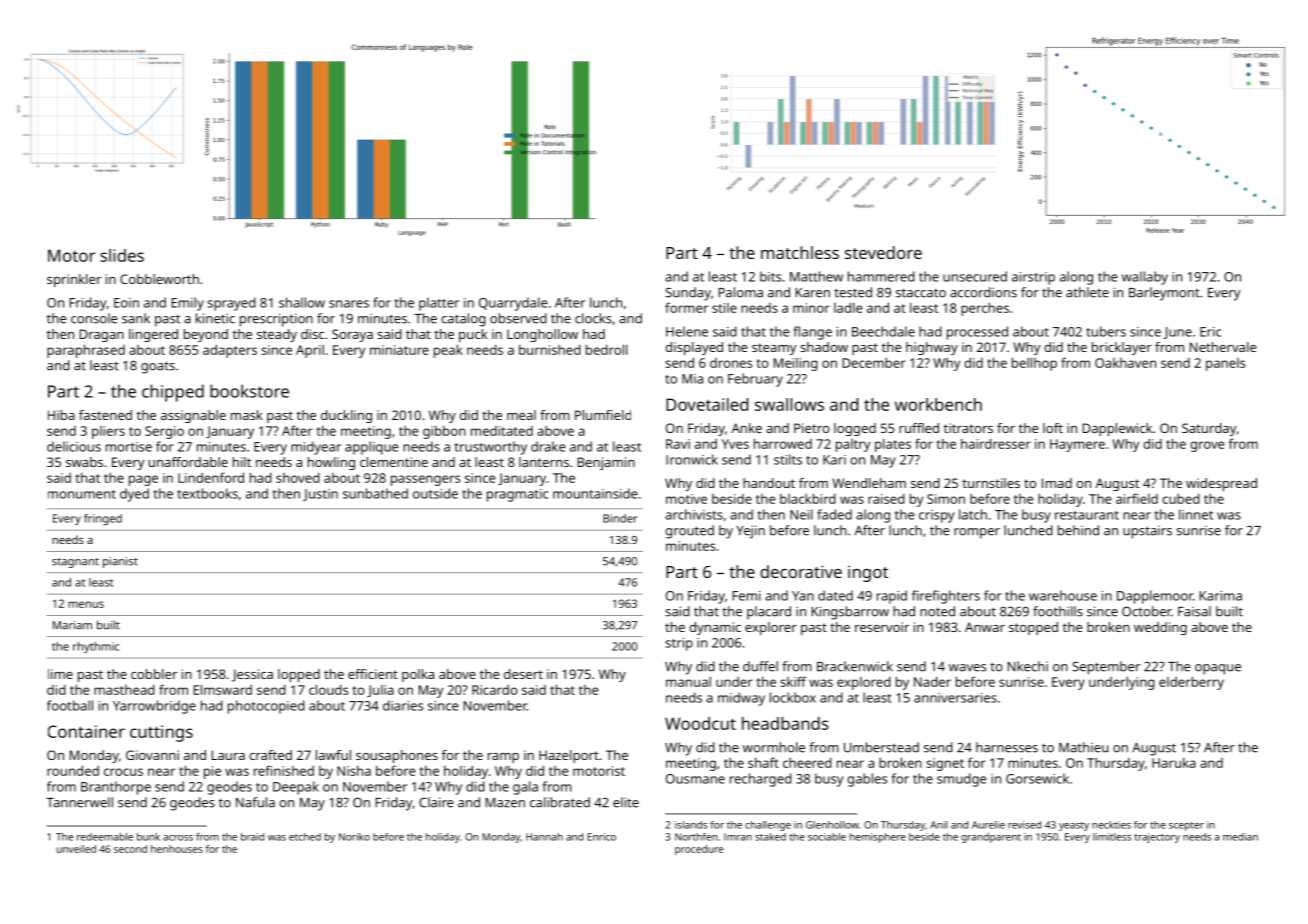 This screenshot has height=924, width=1308. What do you see at coordinates (79, 802) in the screenshot?
I see `Tannerwell` at bounding box center [79, 802].
